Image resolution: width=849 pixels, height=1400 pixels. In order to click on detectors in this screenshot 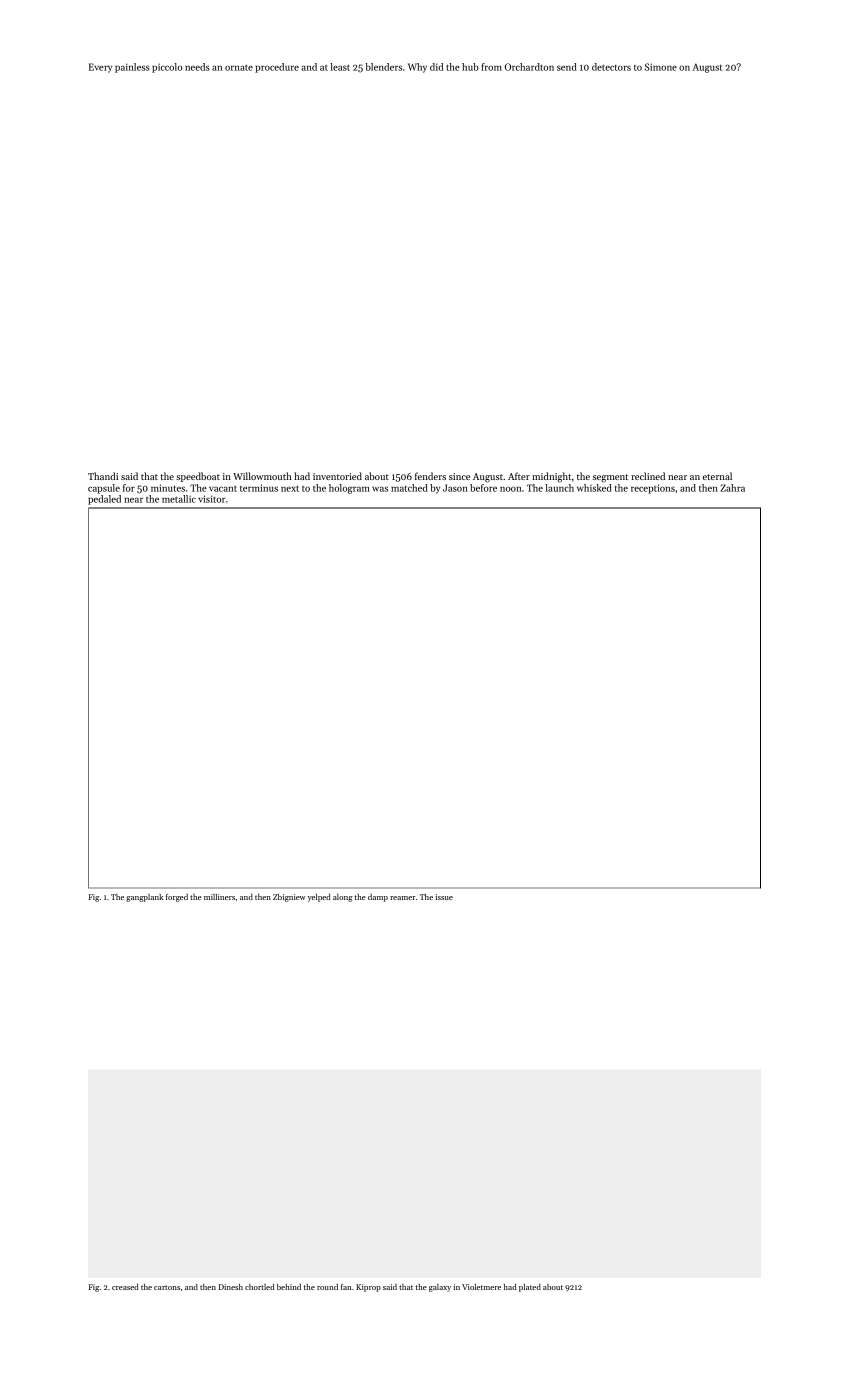, I will do `click(611, 67)`.
